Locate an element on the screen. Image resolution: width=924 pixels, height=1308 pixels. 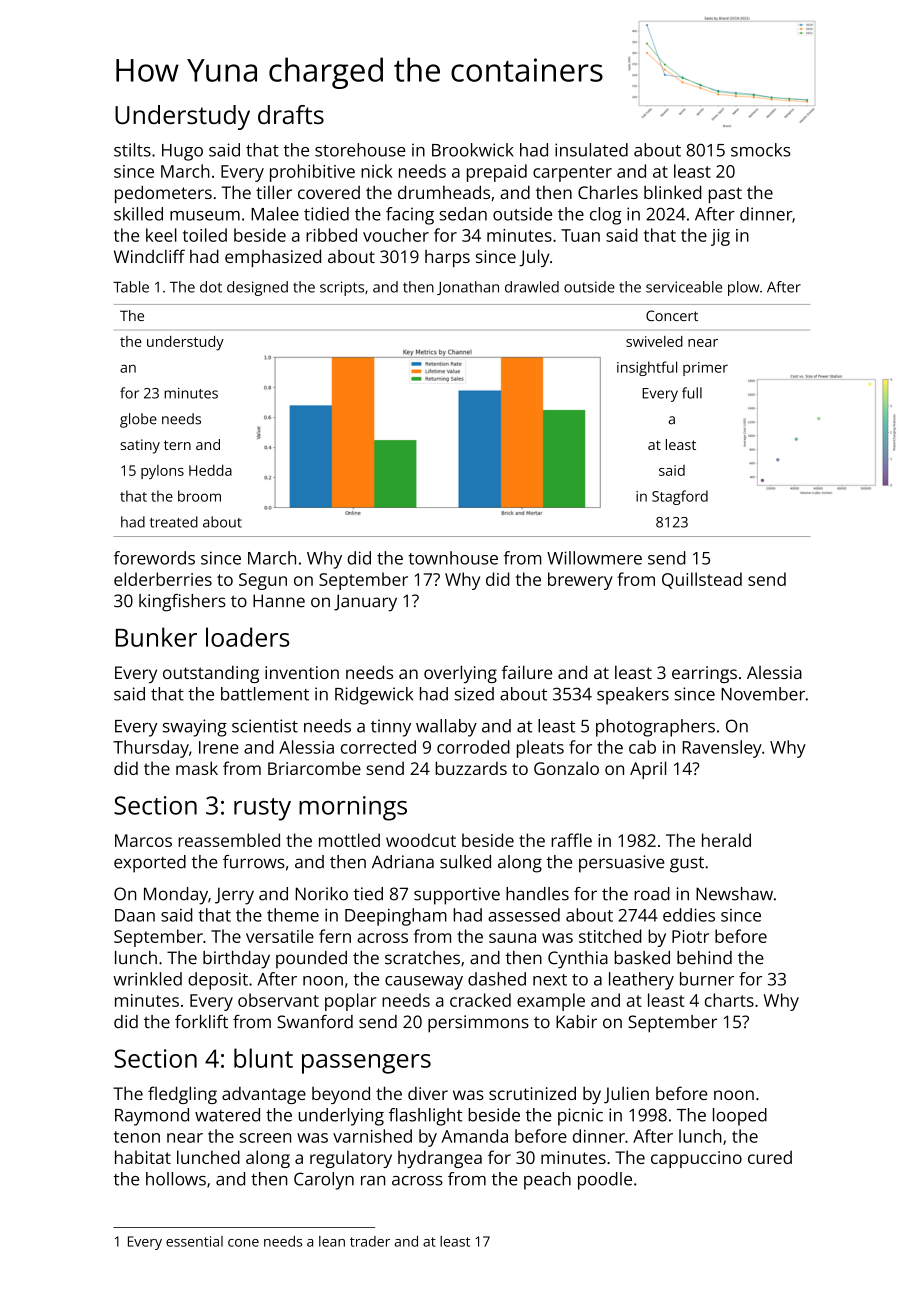
overlying is located at coordinates (460, 674).
